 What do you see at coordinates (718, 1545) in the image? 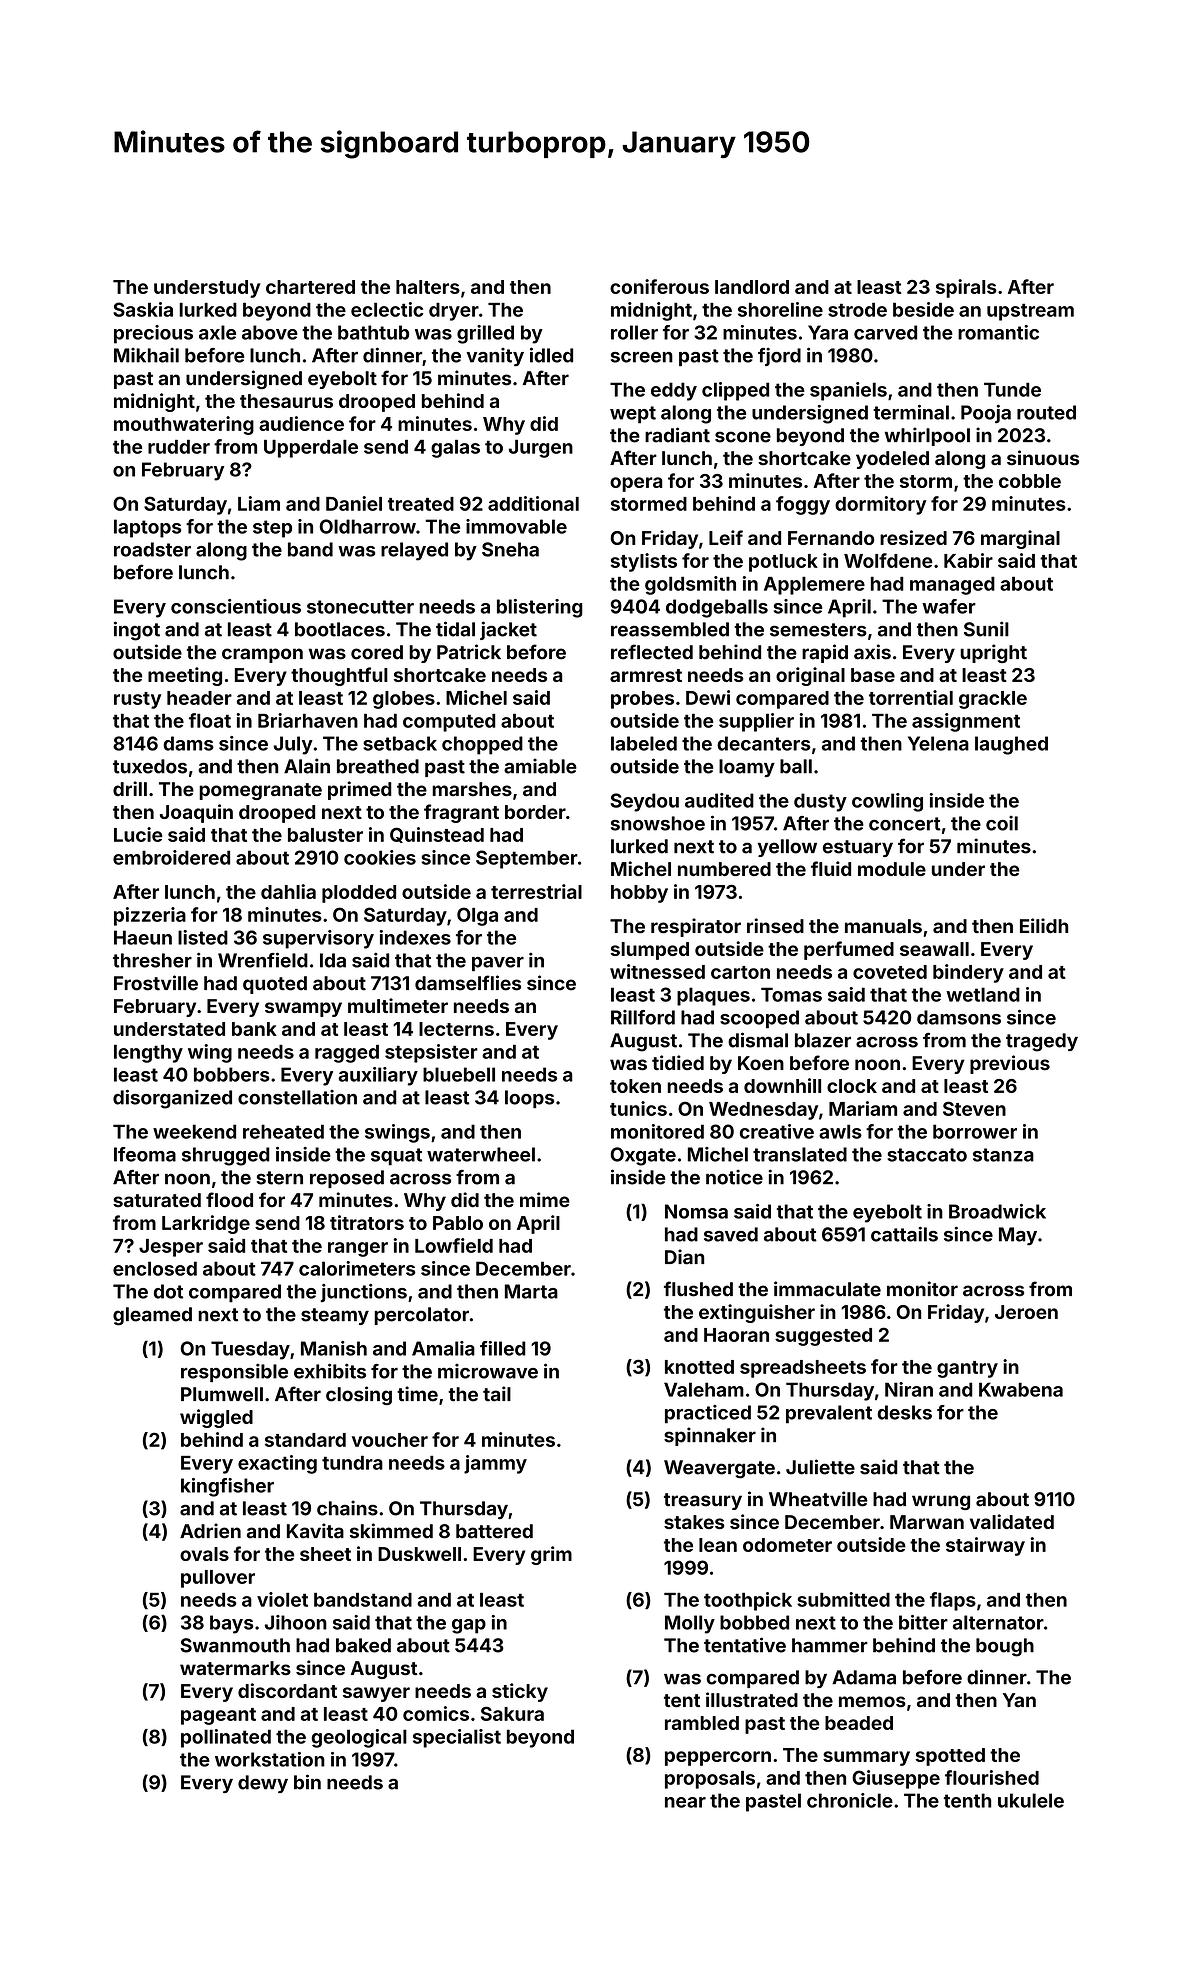
I see `lean` at bounding box center [718, 1545].
